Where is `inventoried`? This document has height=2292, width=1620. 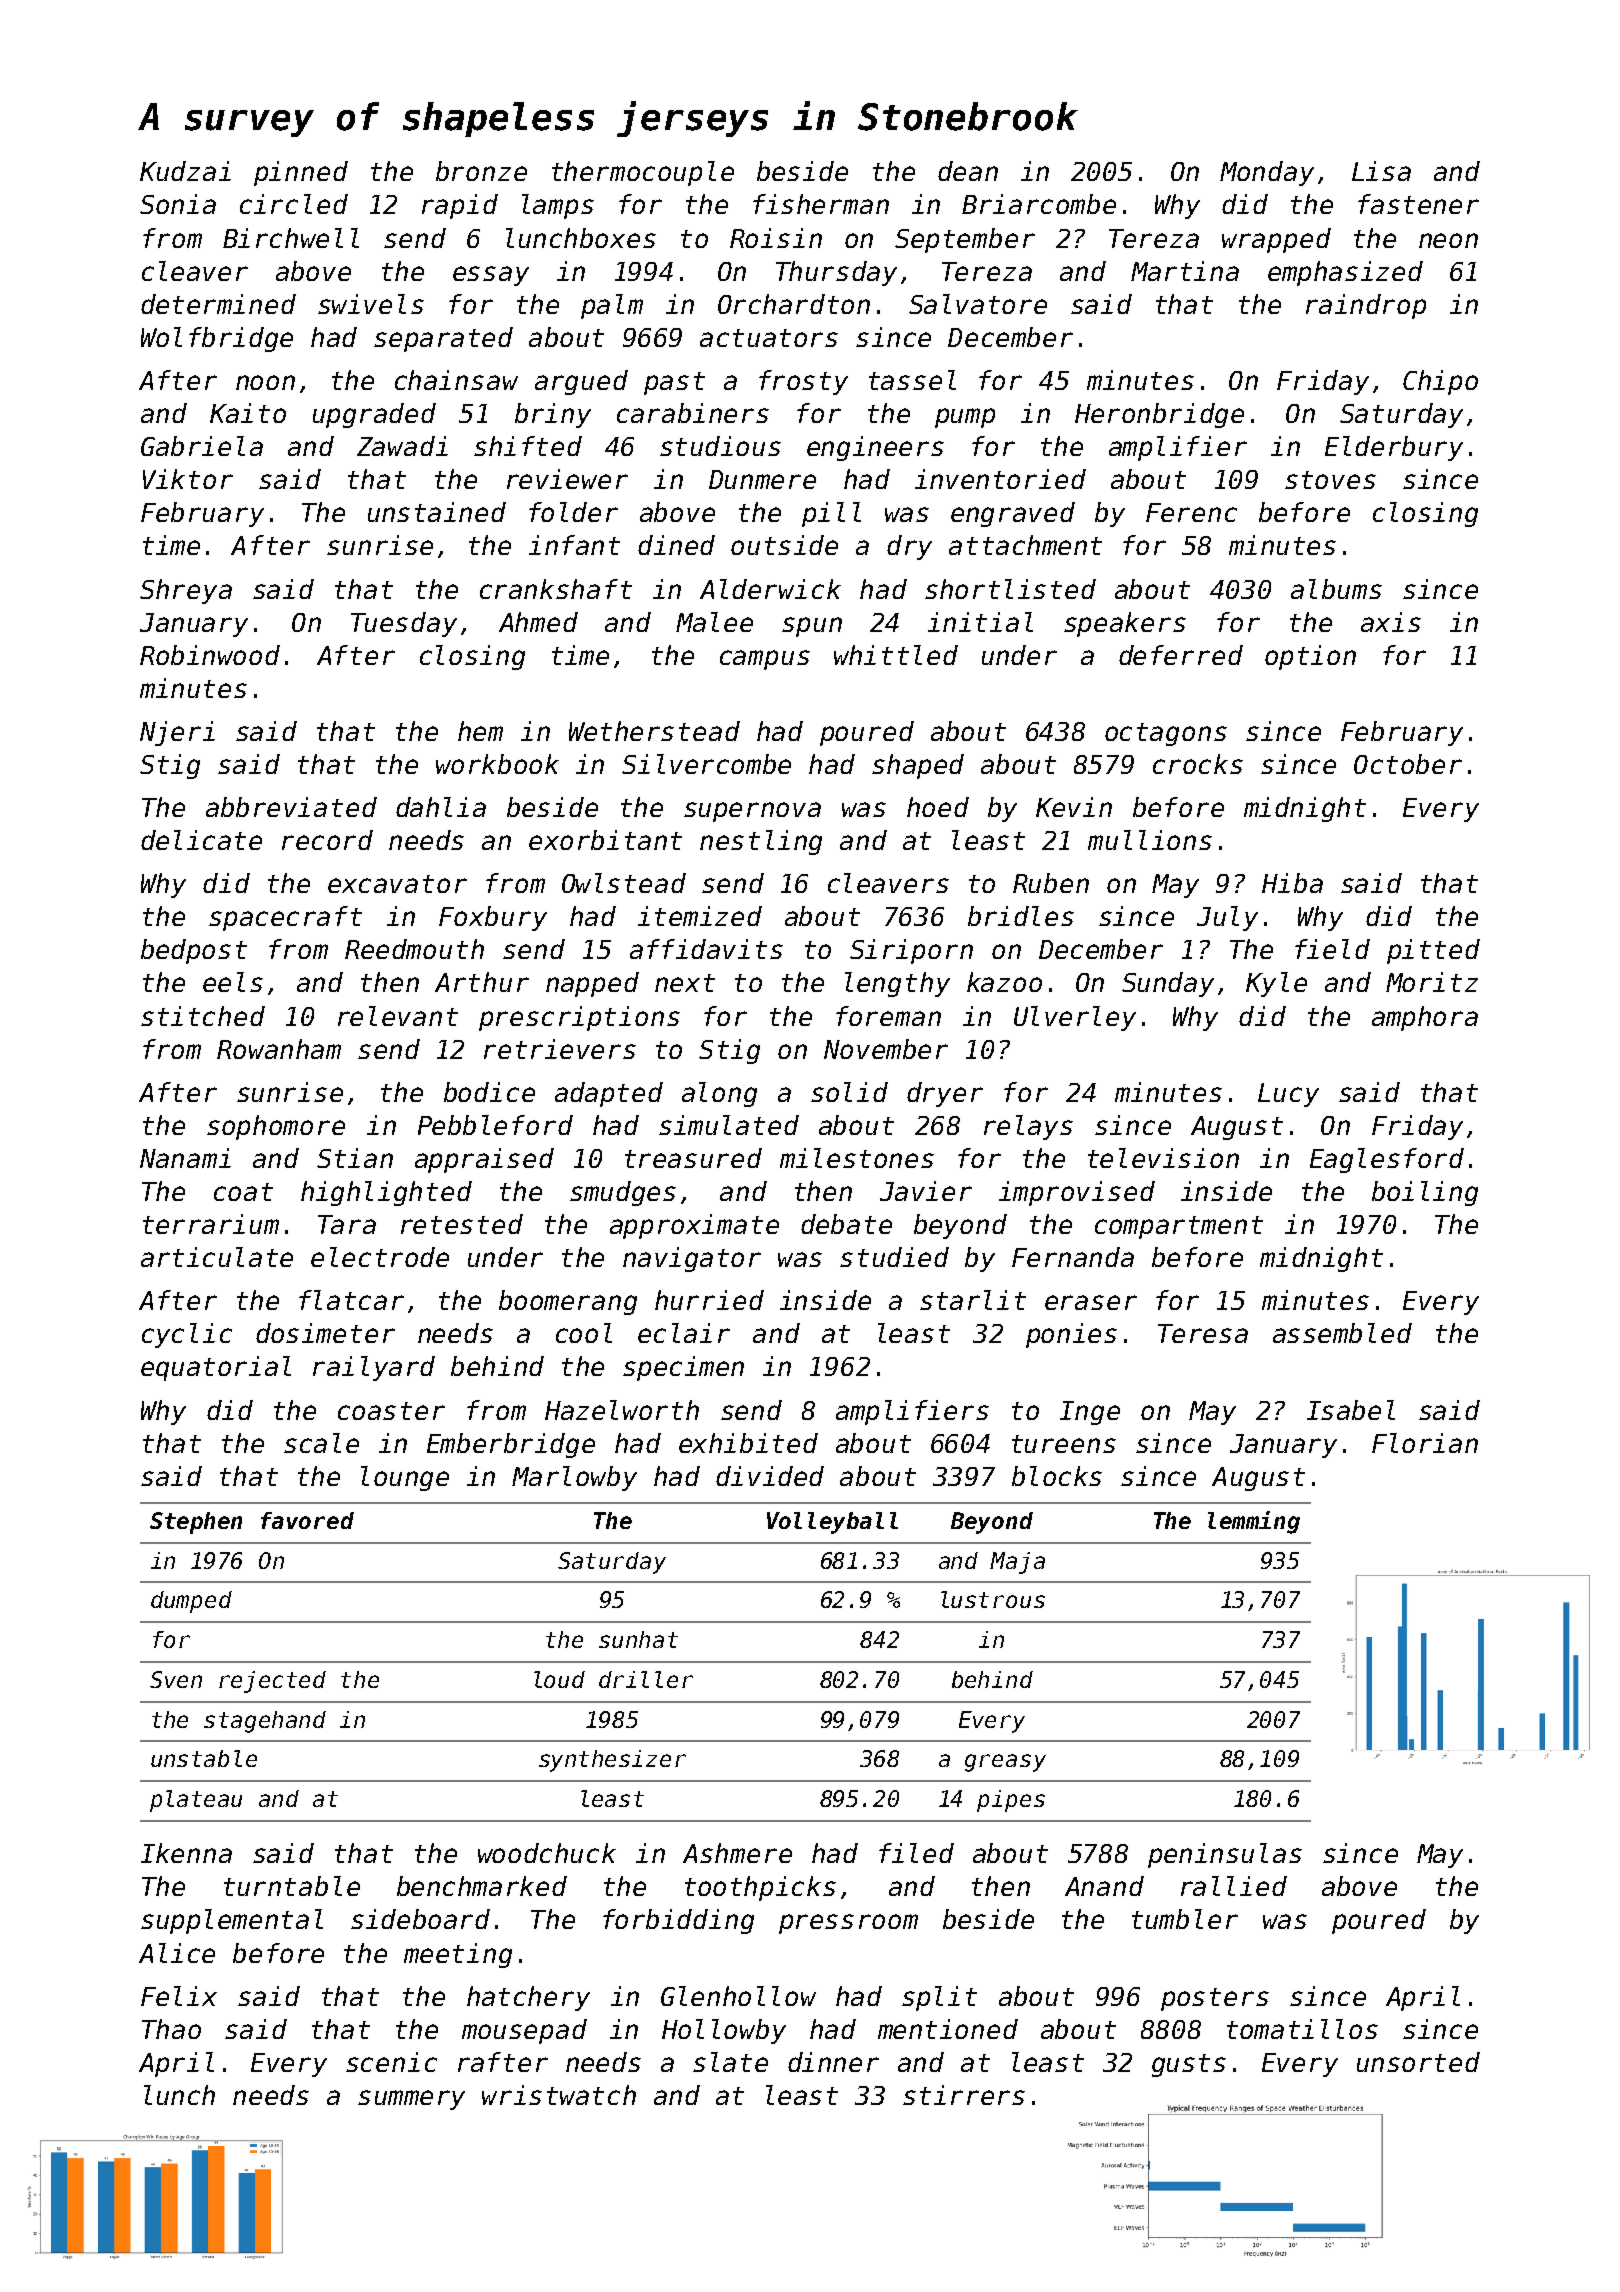
inventoried is located at coordinates (1000, 479).
